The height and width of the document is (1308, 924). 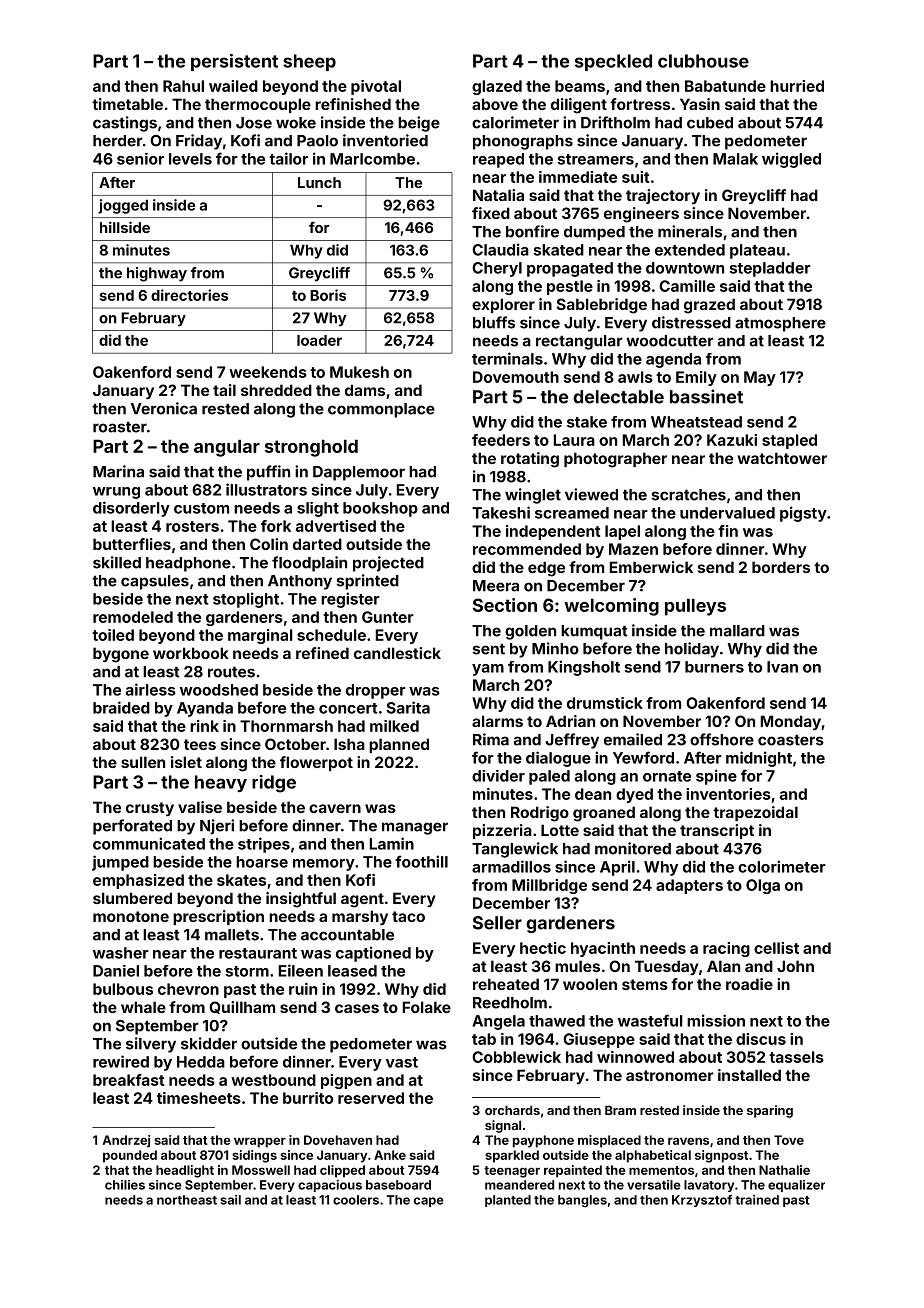 What do you see at coordinates (185, 1171) in the document?
I see `headlight` at bounding box center [185, 1171].
